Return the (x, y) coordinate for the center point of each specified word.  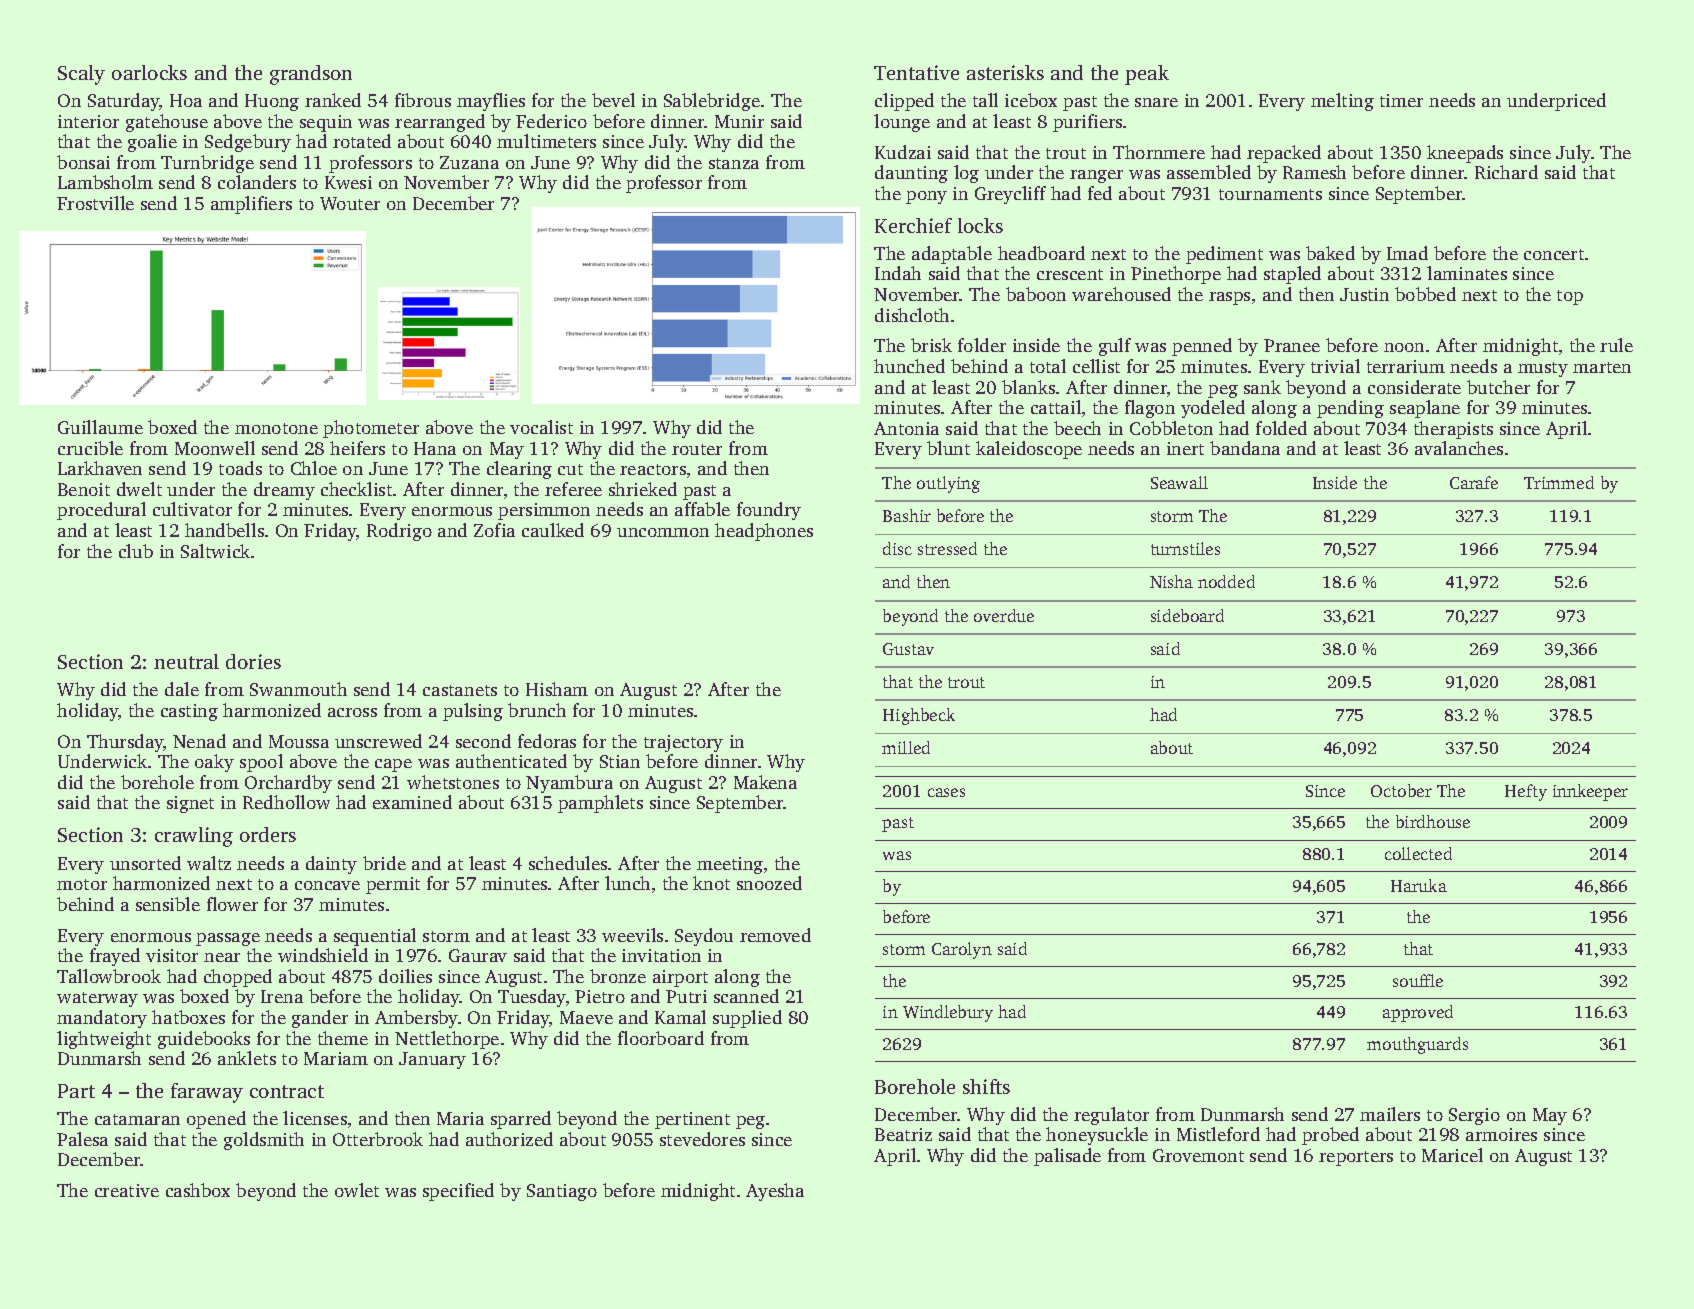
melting (1342, 102)
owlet (357, 1190)
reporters (1356, 1158)
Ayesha (775, 1192)
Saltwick (215, 551)
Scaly (81, 75)
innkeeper (1590, 792)
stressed (947, 548)
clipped (904, 102)
